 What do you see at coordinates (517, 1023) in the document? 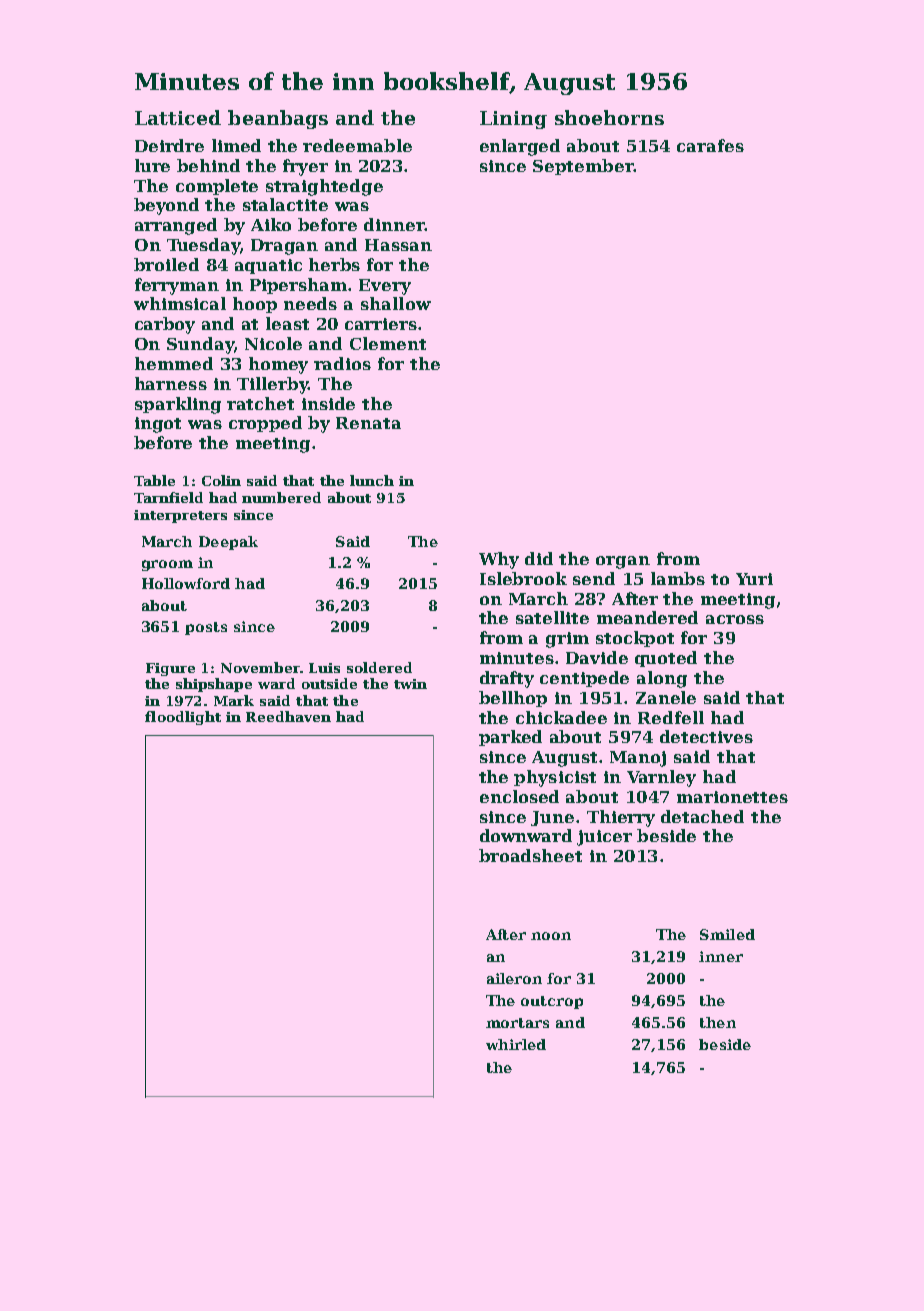
I see `mortars` at bounding box center [517, 1023].
